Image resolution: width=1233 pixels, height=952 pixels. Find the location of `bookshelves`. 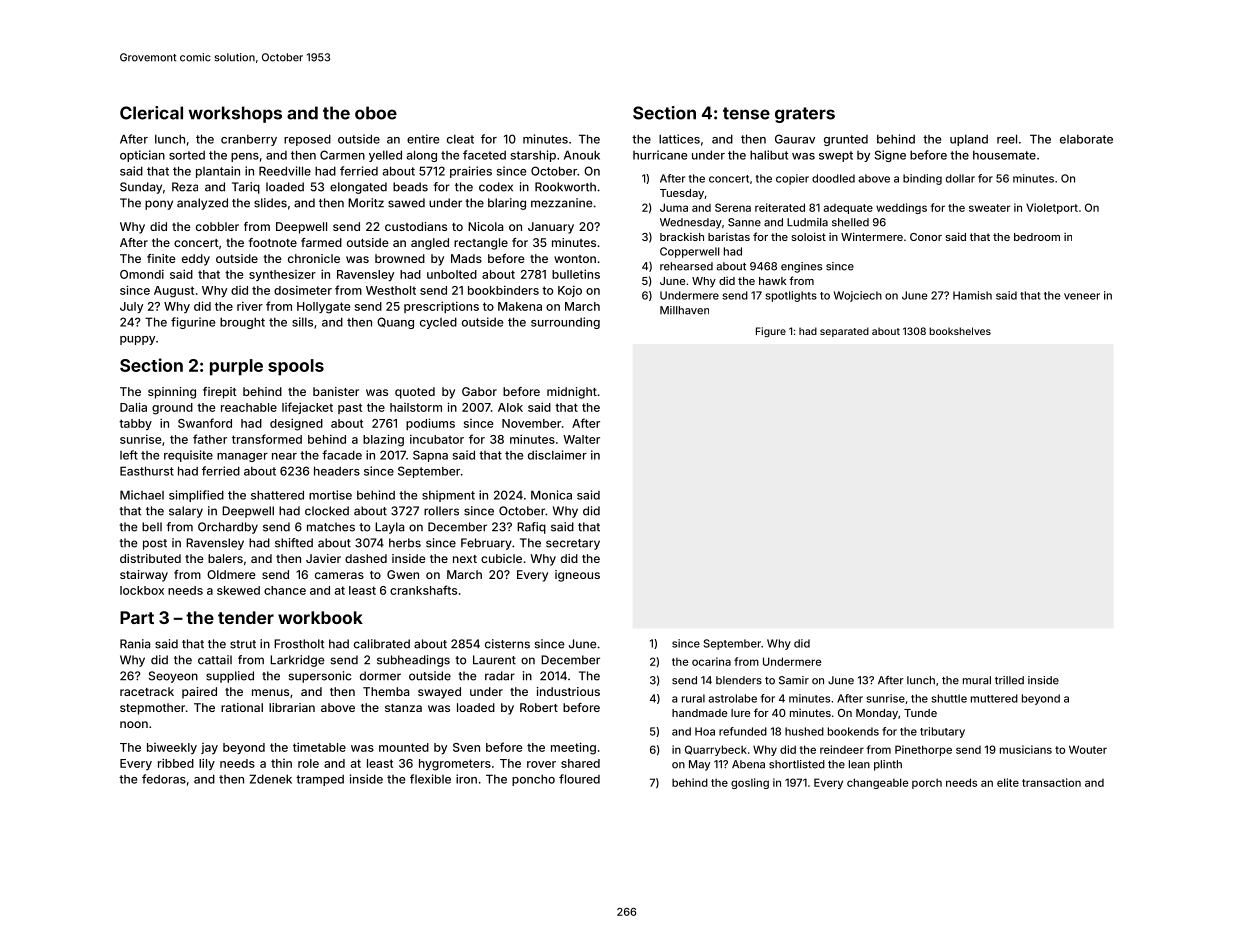

bookshelves is located at coordinates (960, 331).
